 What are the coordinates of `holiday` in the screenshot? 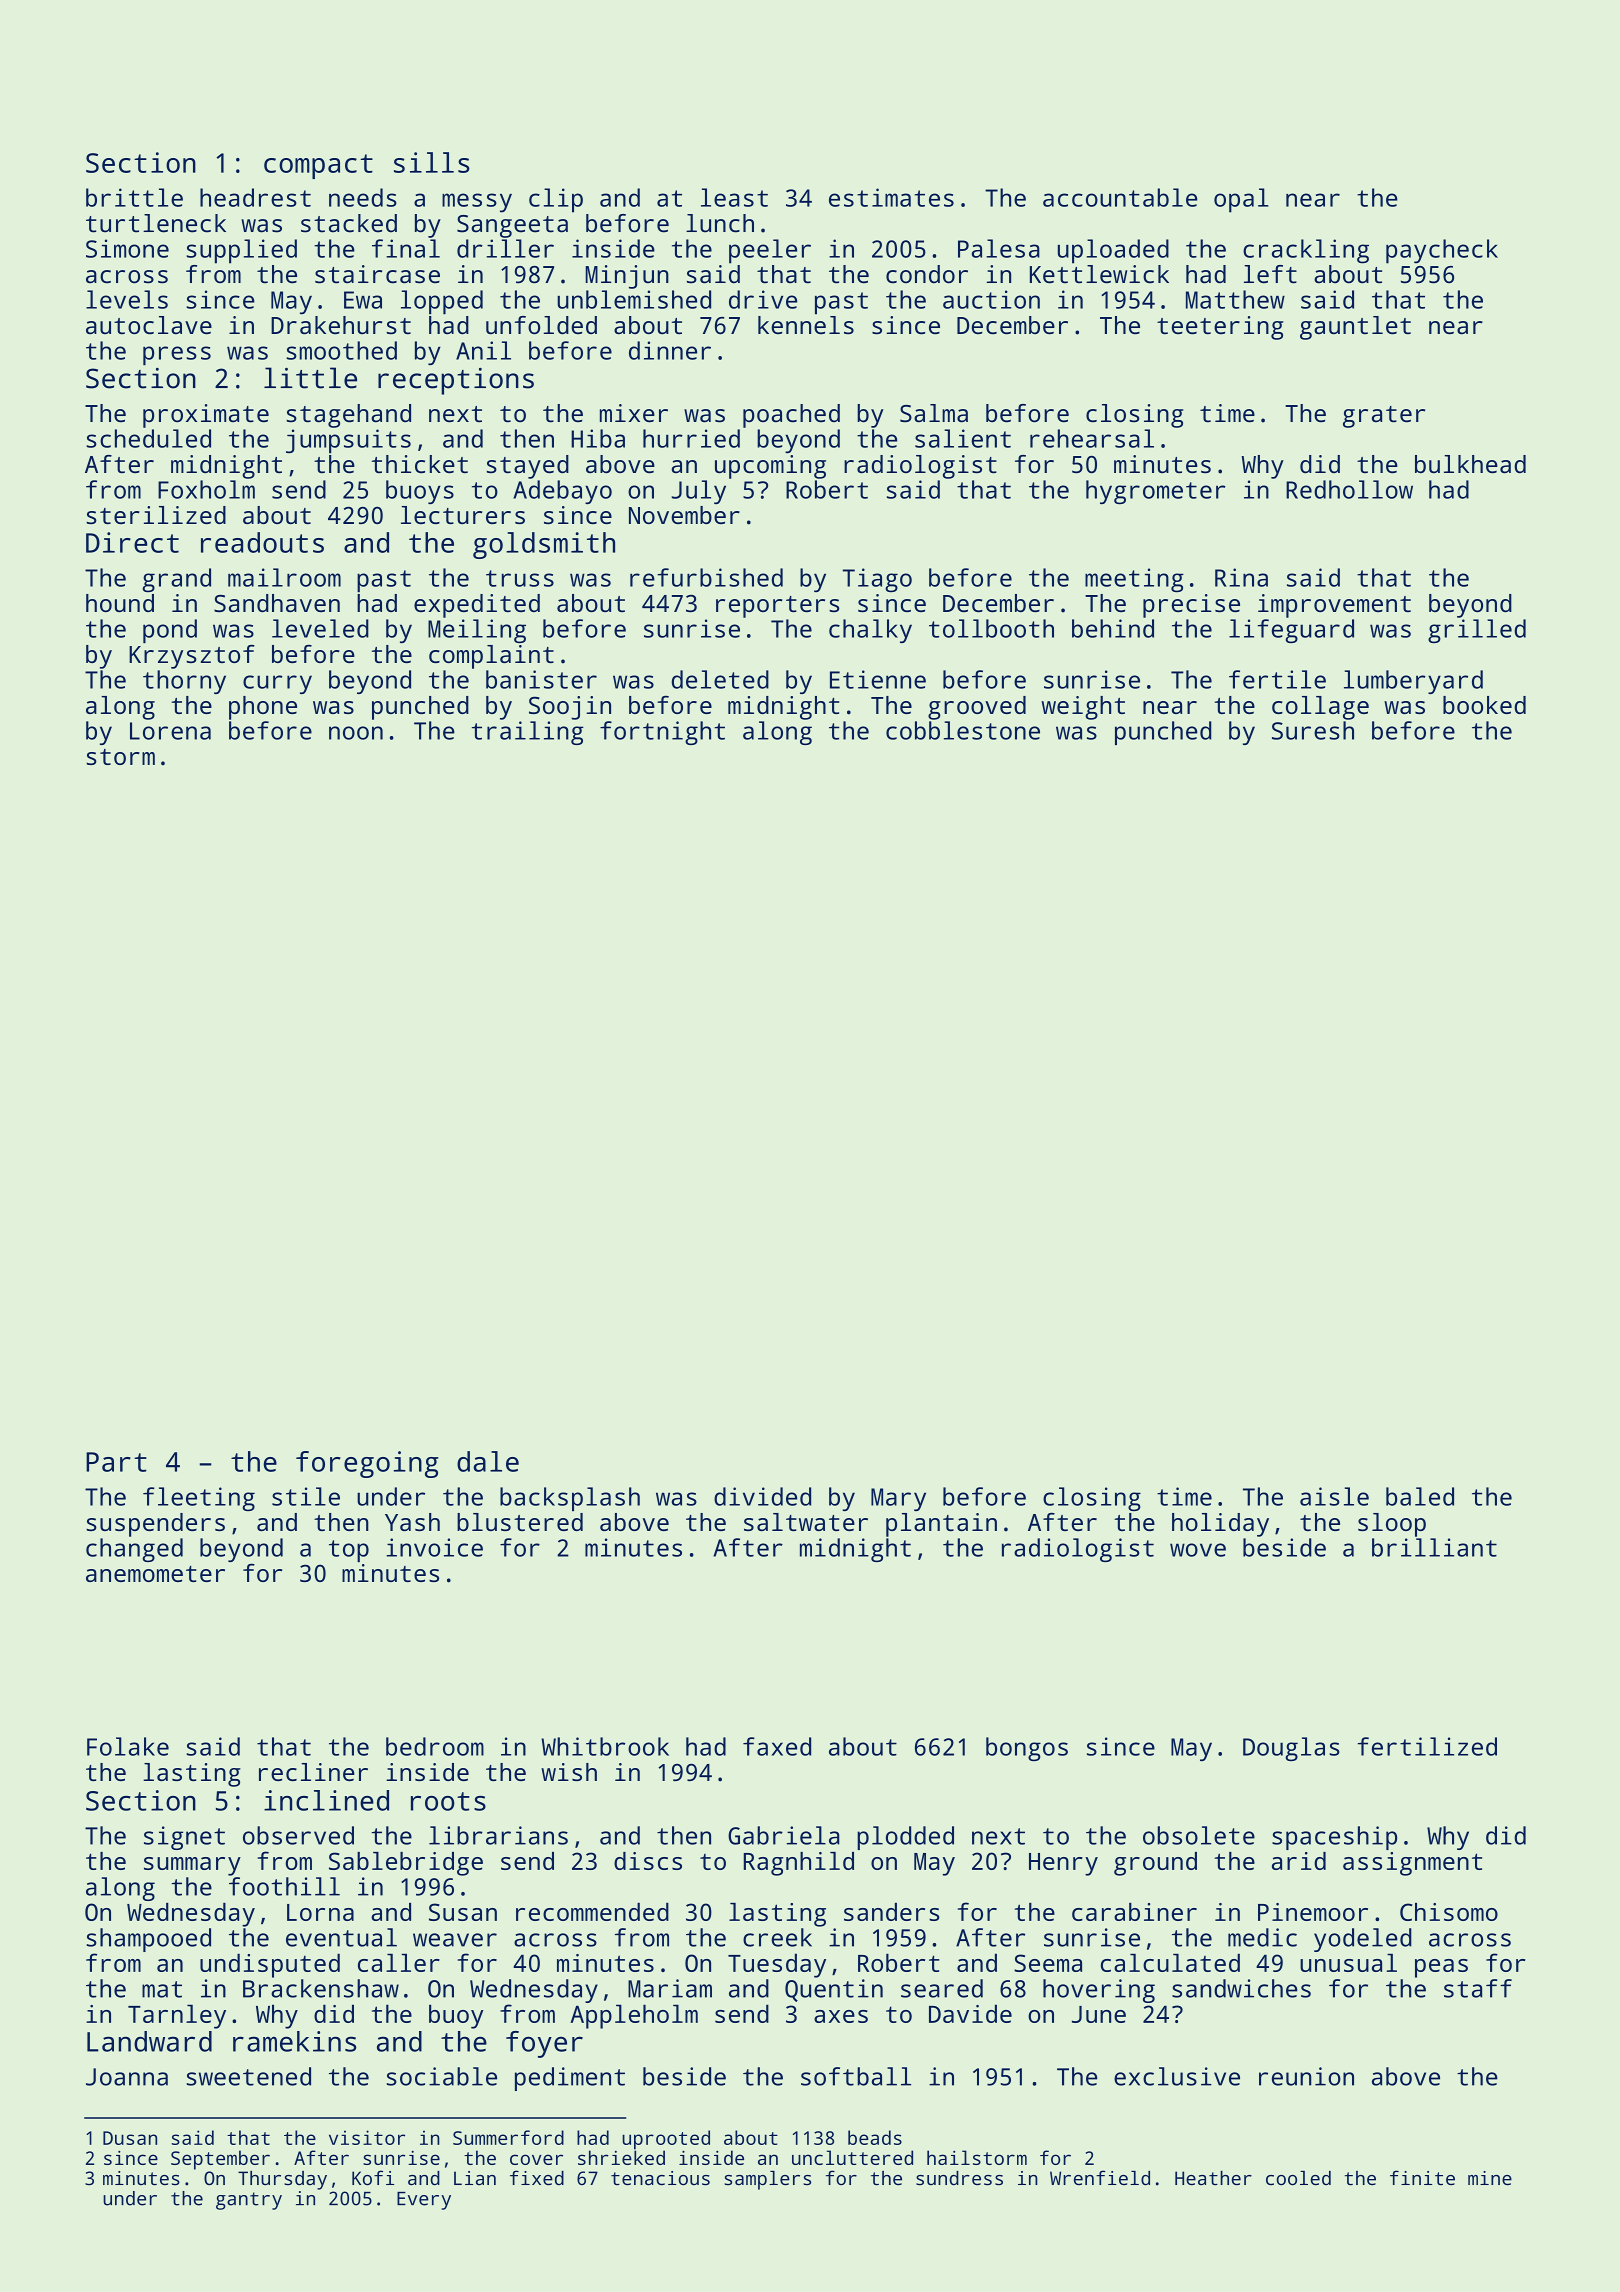 It's located at (1220, 1525).
